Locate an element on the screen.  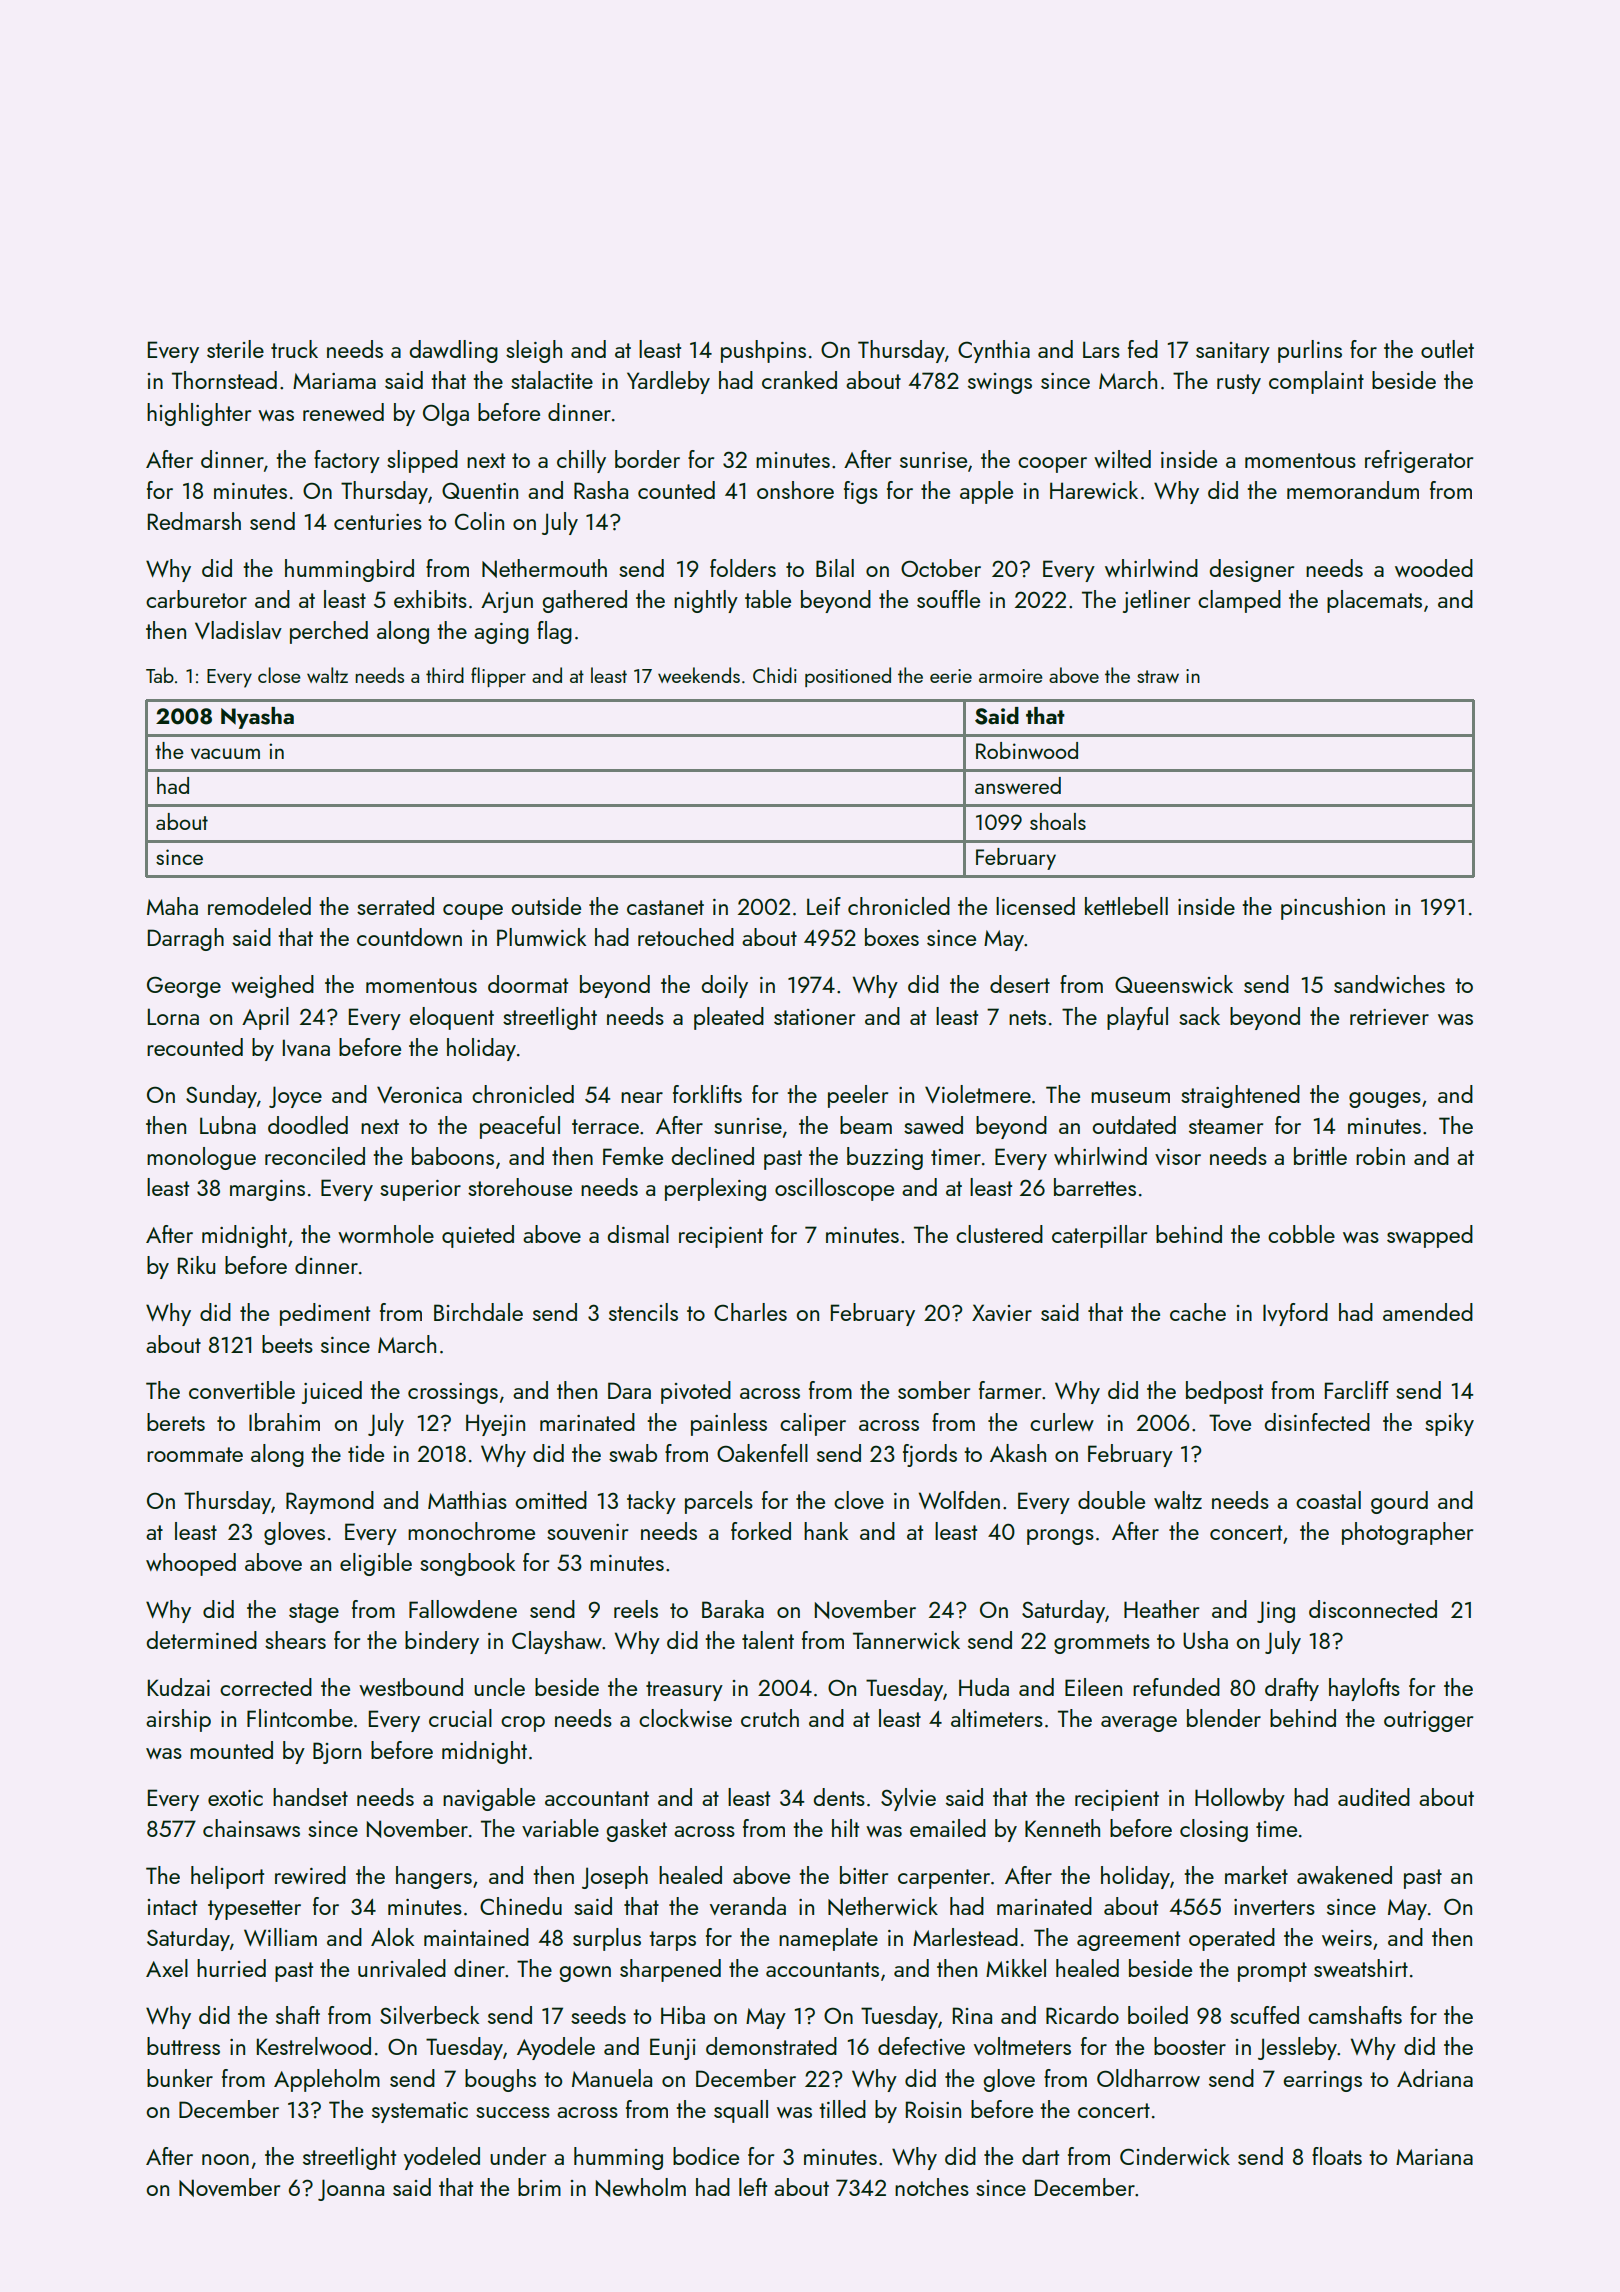
Violetmere is located at coordinates (978, 1094).
